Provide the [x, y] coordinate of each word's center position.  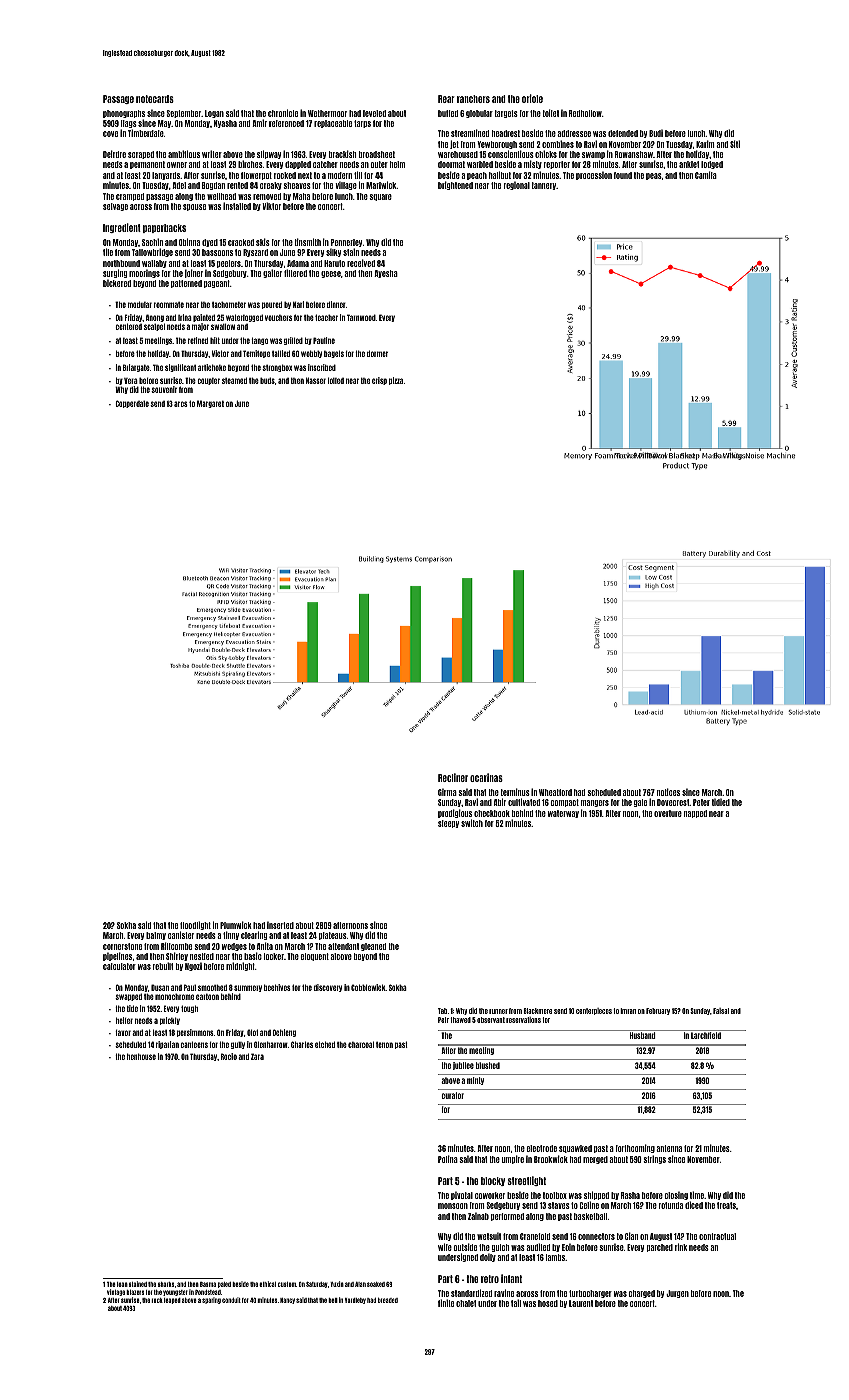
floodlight [195, 925]
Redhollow [585, 113]
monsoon [453, 1206]
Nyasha [225, 124]
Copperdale [132, 404]
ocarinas [486, 777]
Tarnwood [361, 317]
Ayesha [386, 274]
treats [726, 1205]
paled [224, 1285]
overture [668, 813]
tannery [544, 186]
